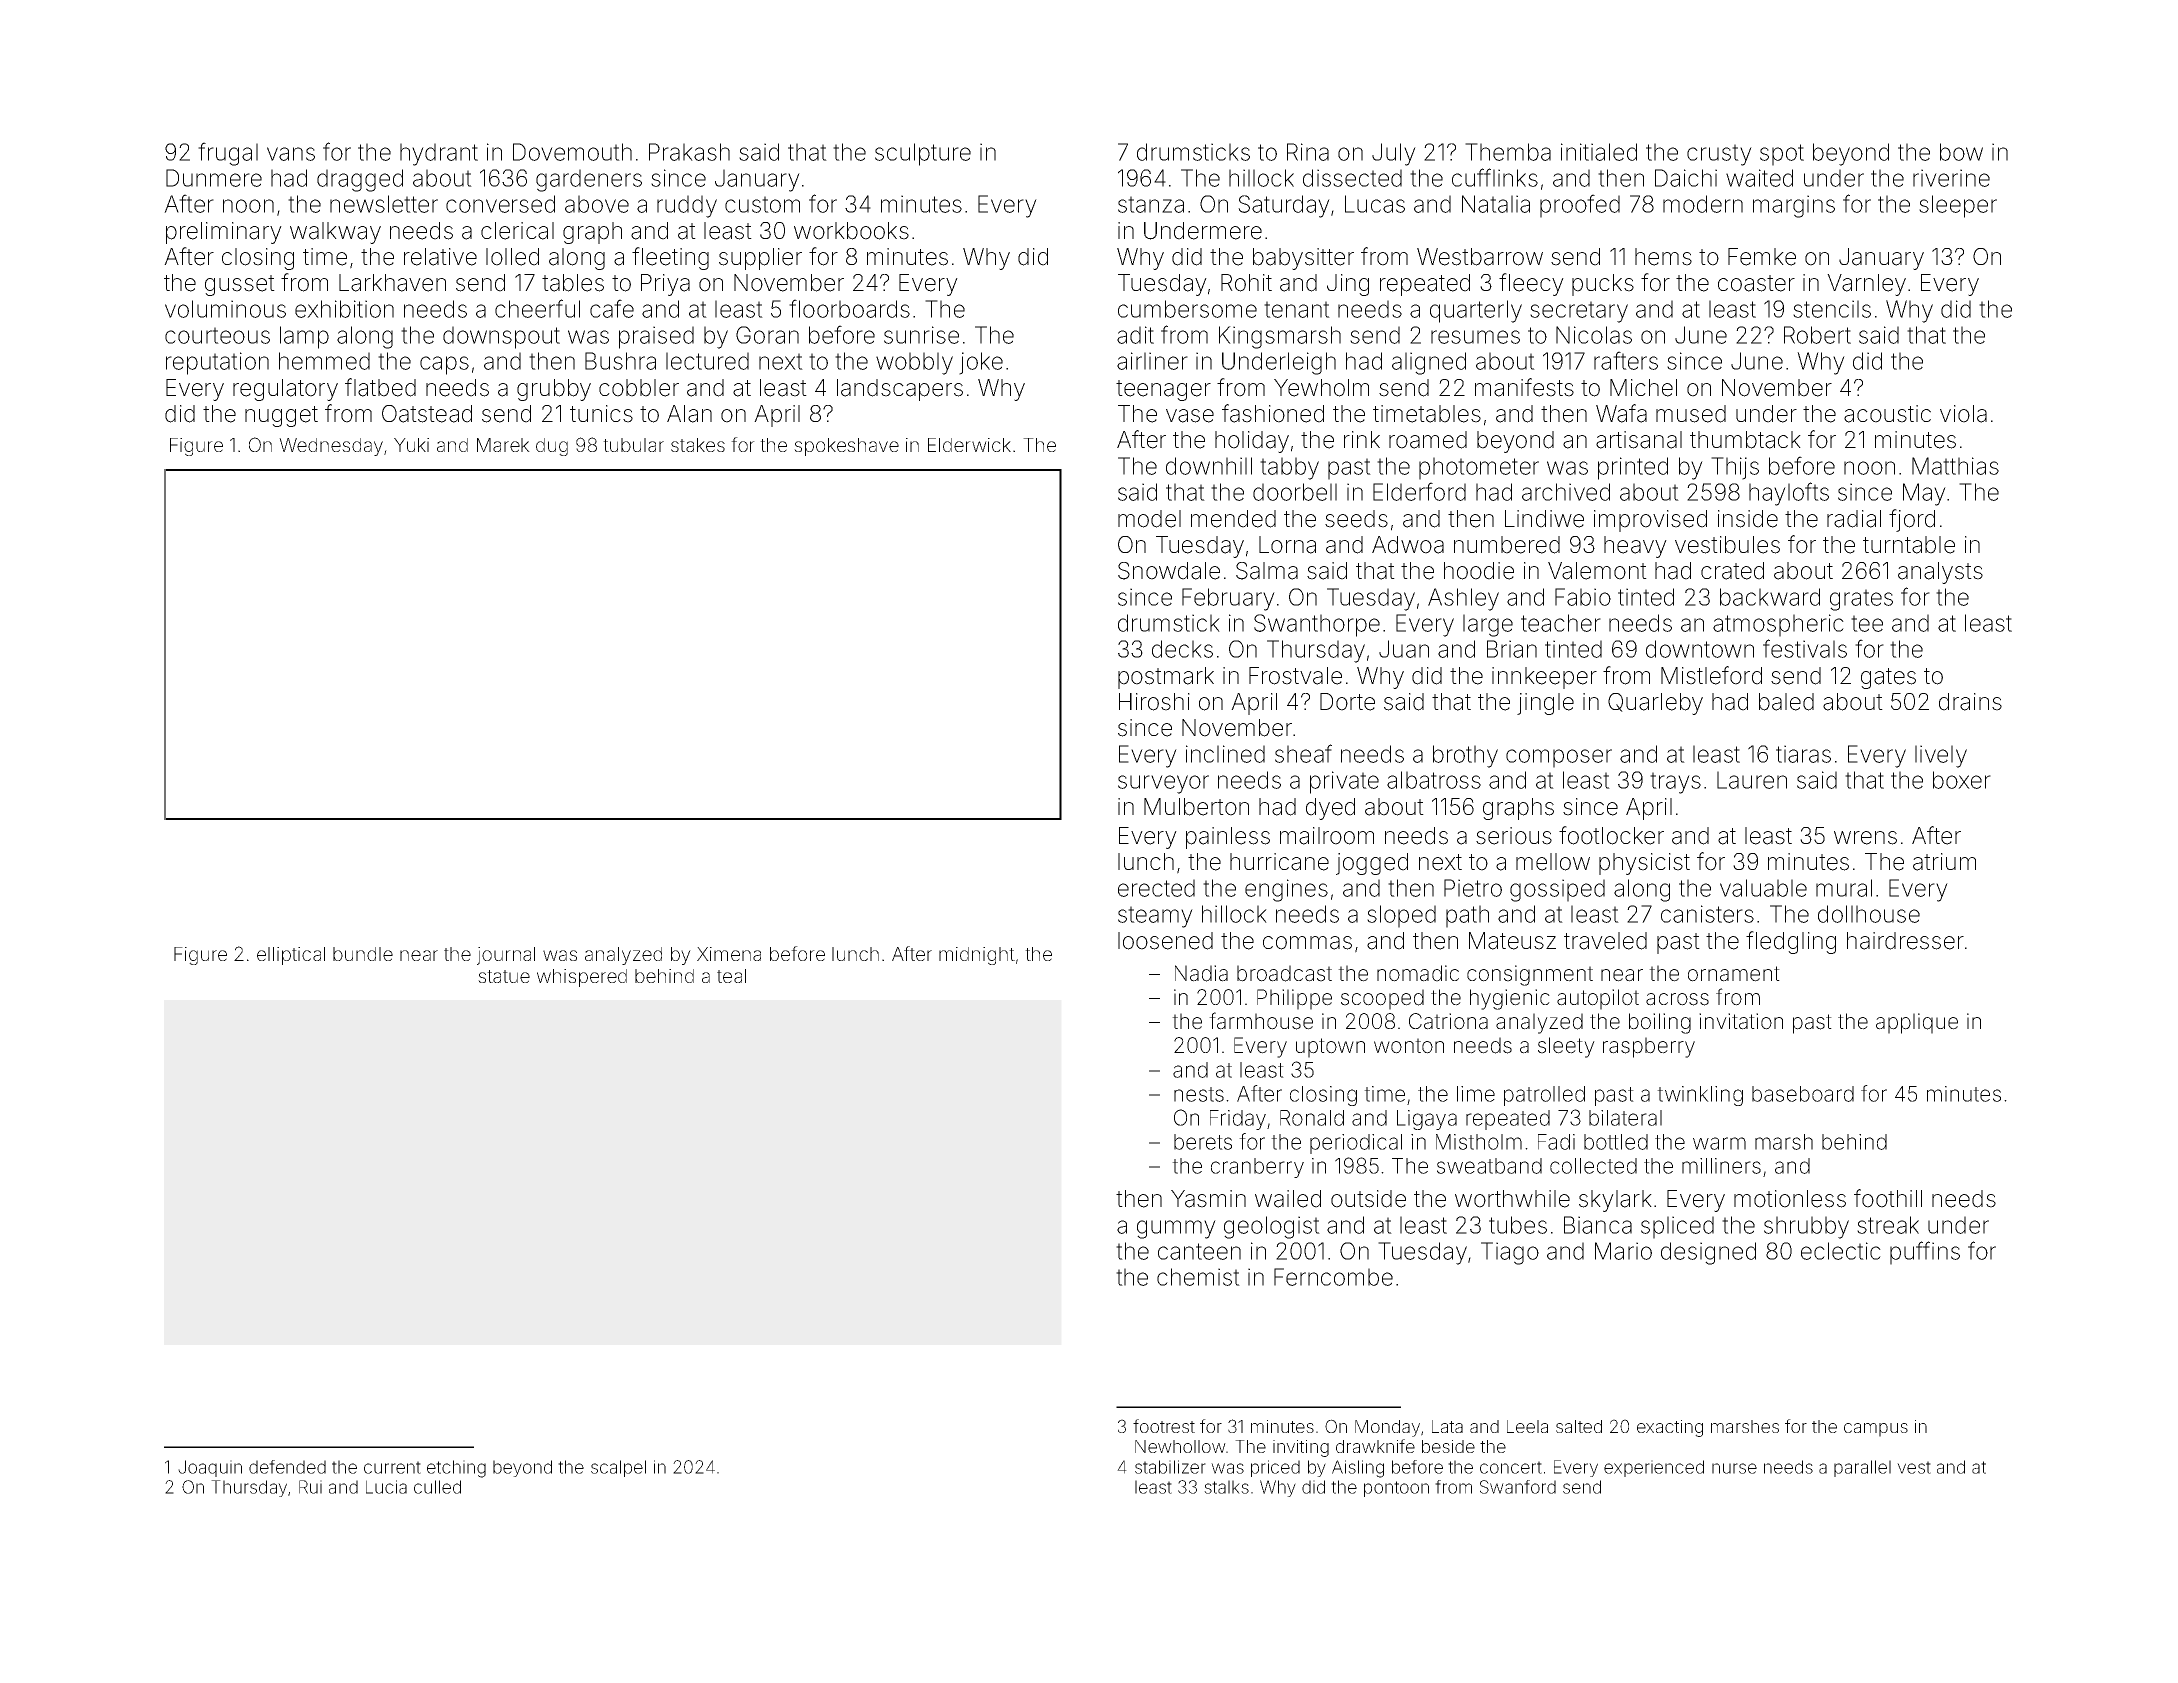  I want to click on puffins, so click(1925, 1253).
